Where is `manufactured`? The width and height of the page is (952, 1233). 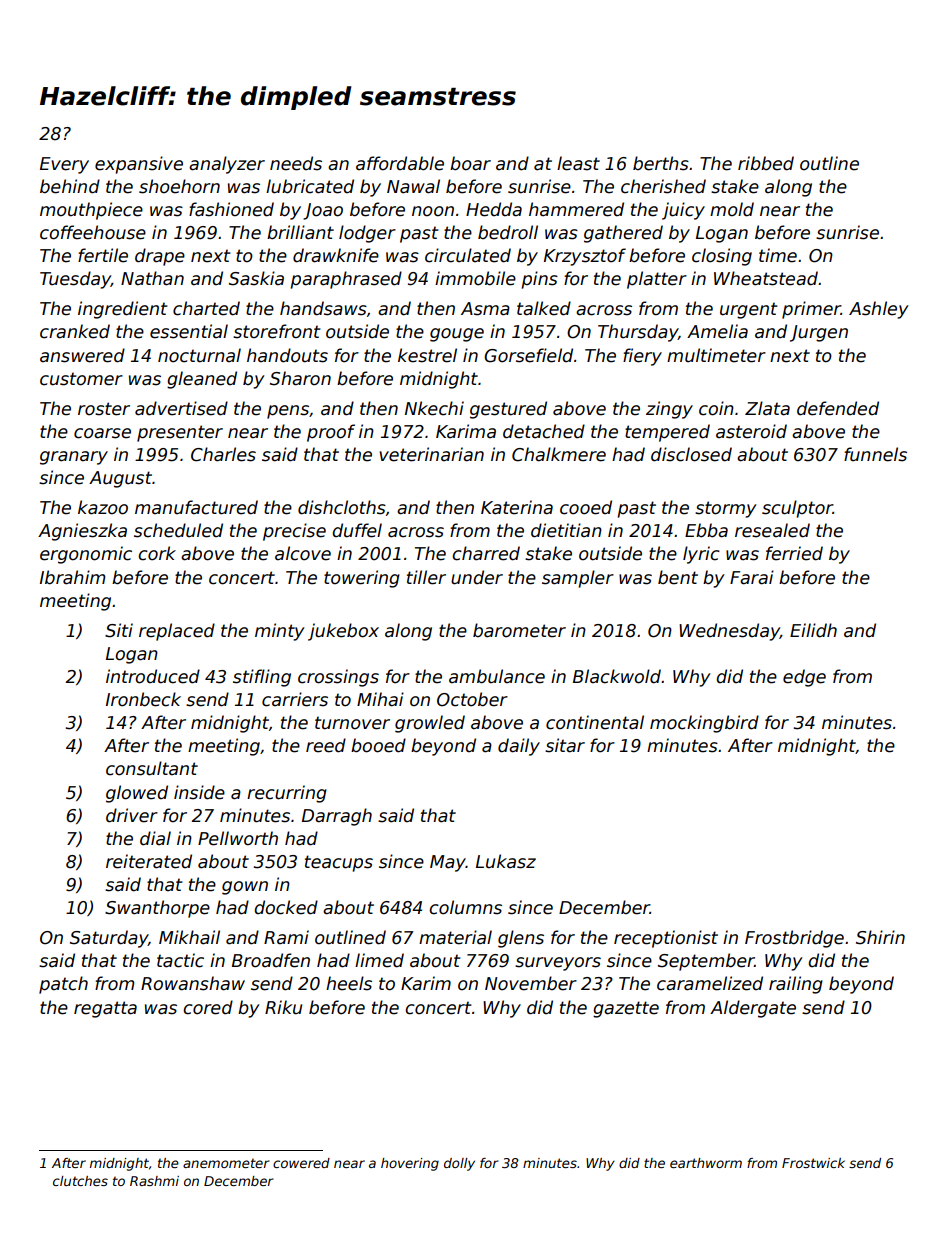
manufactured is located at coordinates (196, 507).
